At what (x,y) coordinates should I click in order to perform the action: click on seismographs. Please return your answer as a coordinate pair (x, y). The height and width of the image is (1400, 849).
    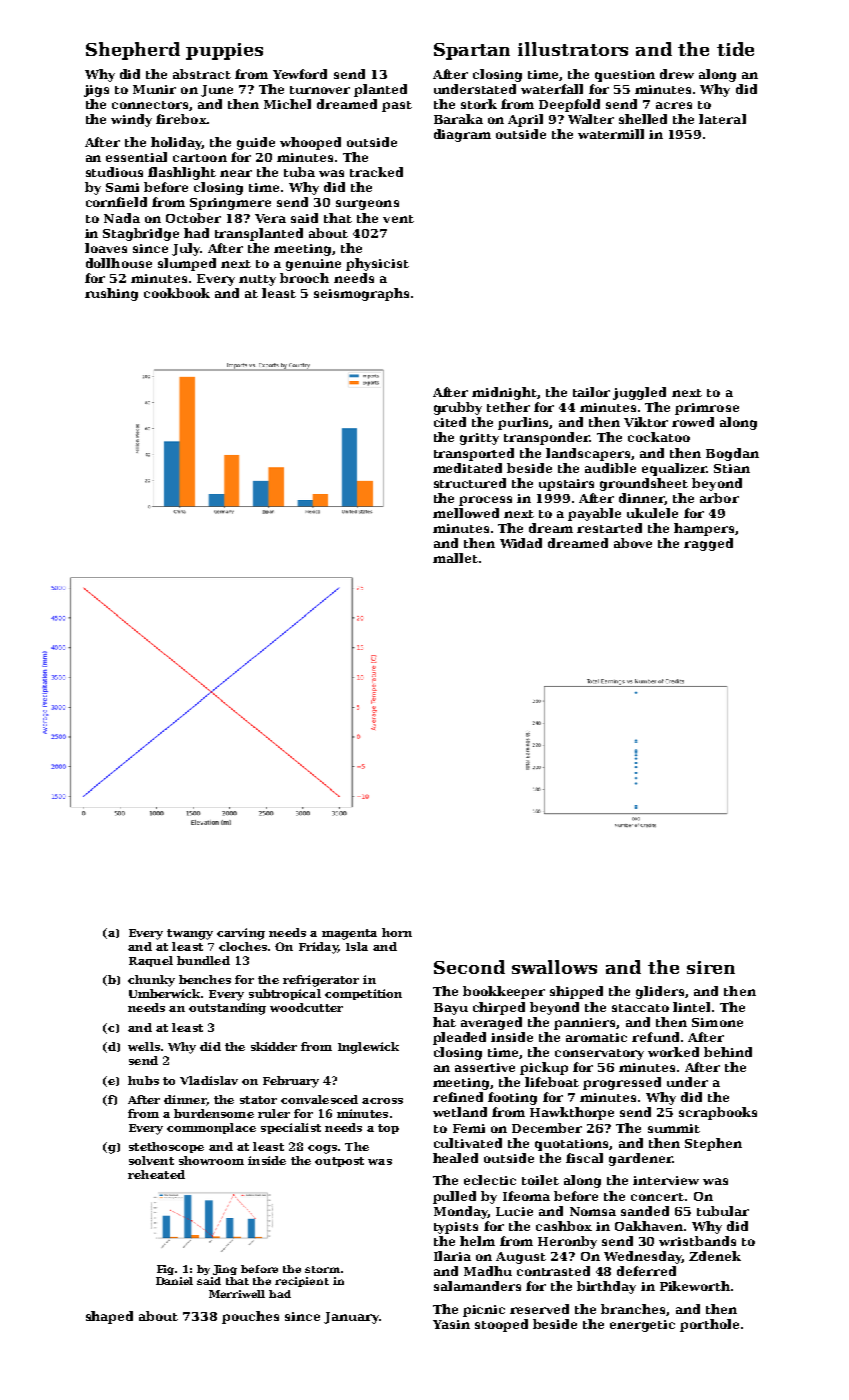
    Looking at the image, I should click on (361, 294).
